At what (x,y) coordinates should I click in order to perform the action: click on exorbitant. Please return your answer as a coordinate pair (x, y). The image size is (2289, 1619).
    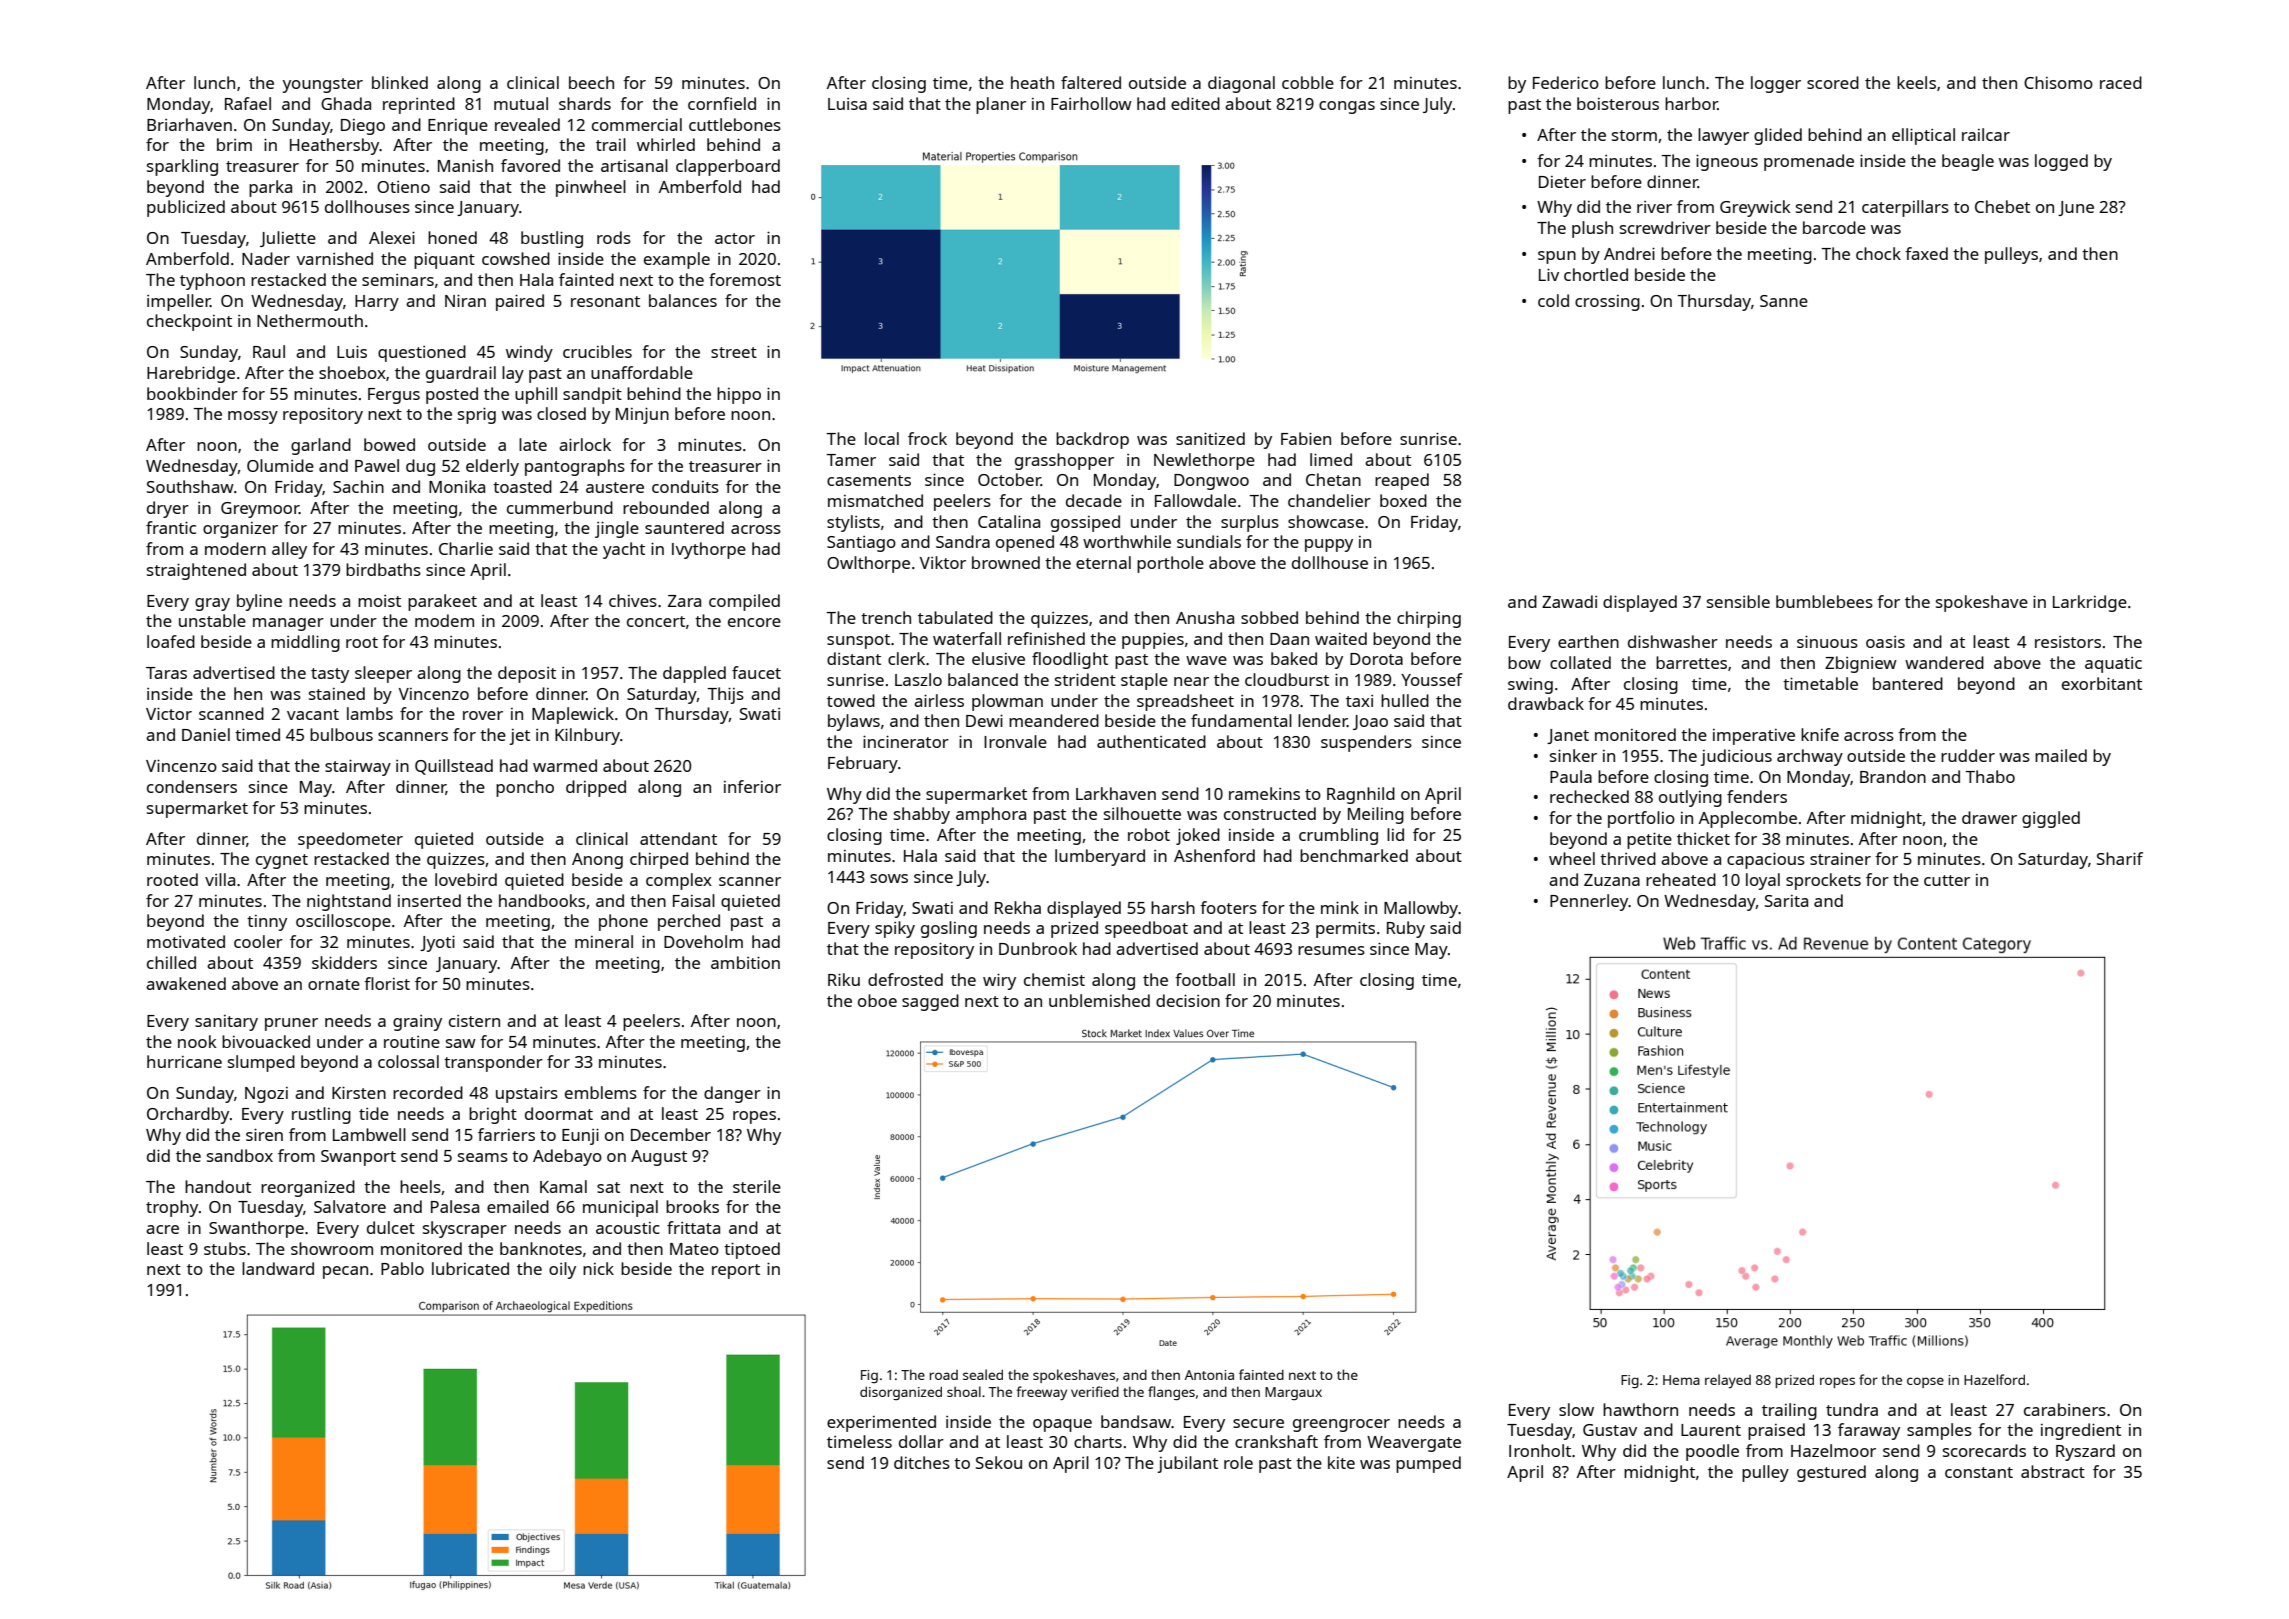
    Looking at the image, I should click on (2102, 683).
